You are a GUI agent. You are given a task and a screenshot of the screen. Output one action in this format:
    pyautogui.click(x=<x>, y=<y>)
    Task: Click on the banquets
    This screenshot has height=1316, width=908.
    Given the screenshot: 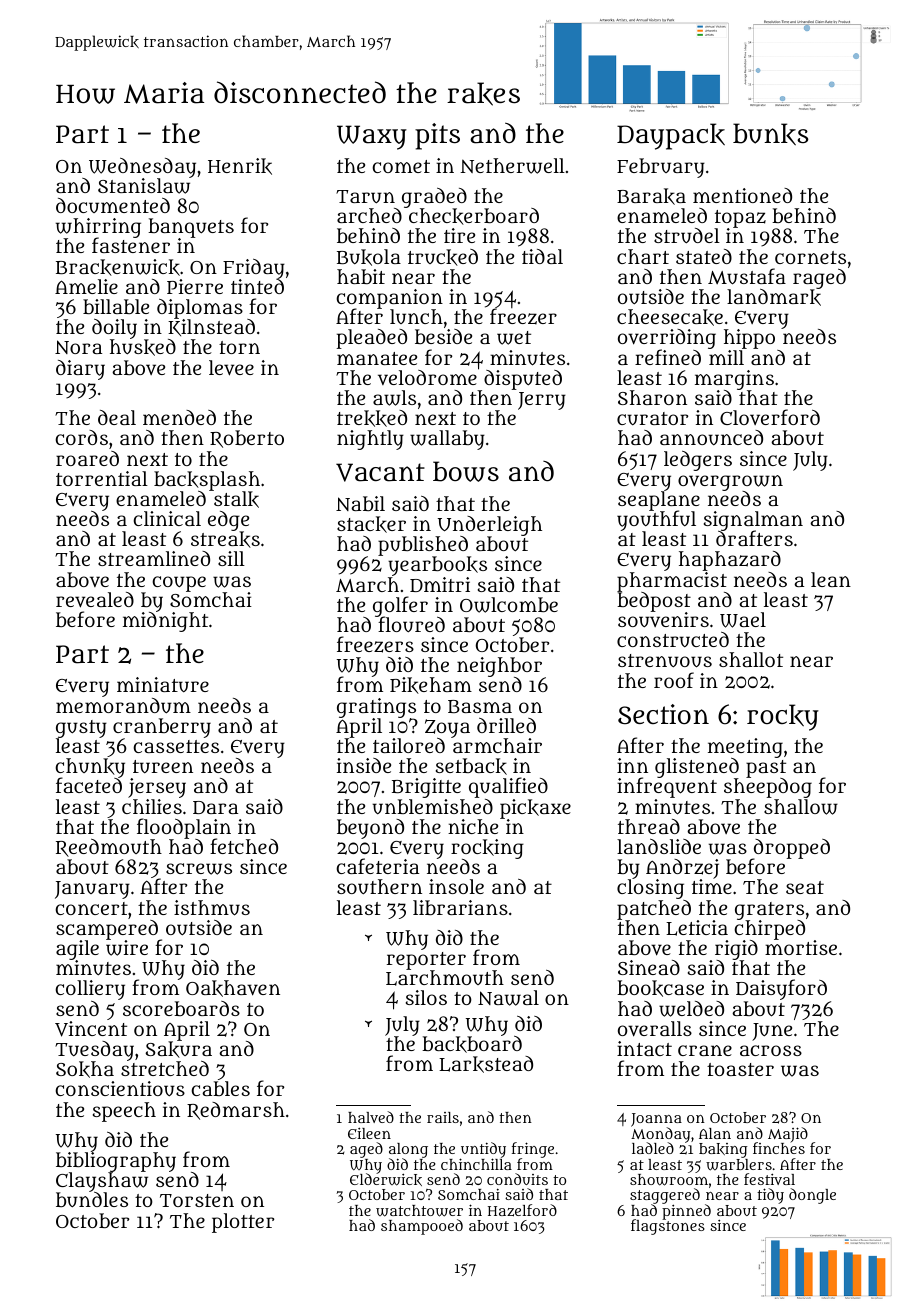 What is the action you would take?
    pyautogui.click(x=191, y=228)
